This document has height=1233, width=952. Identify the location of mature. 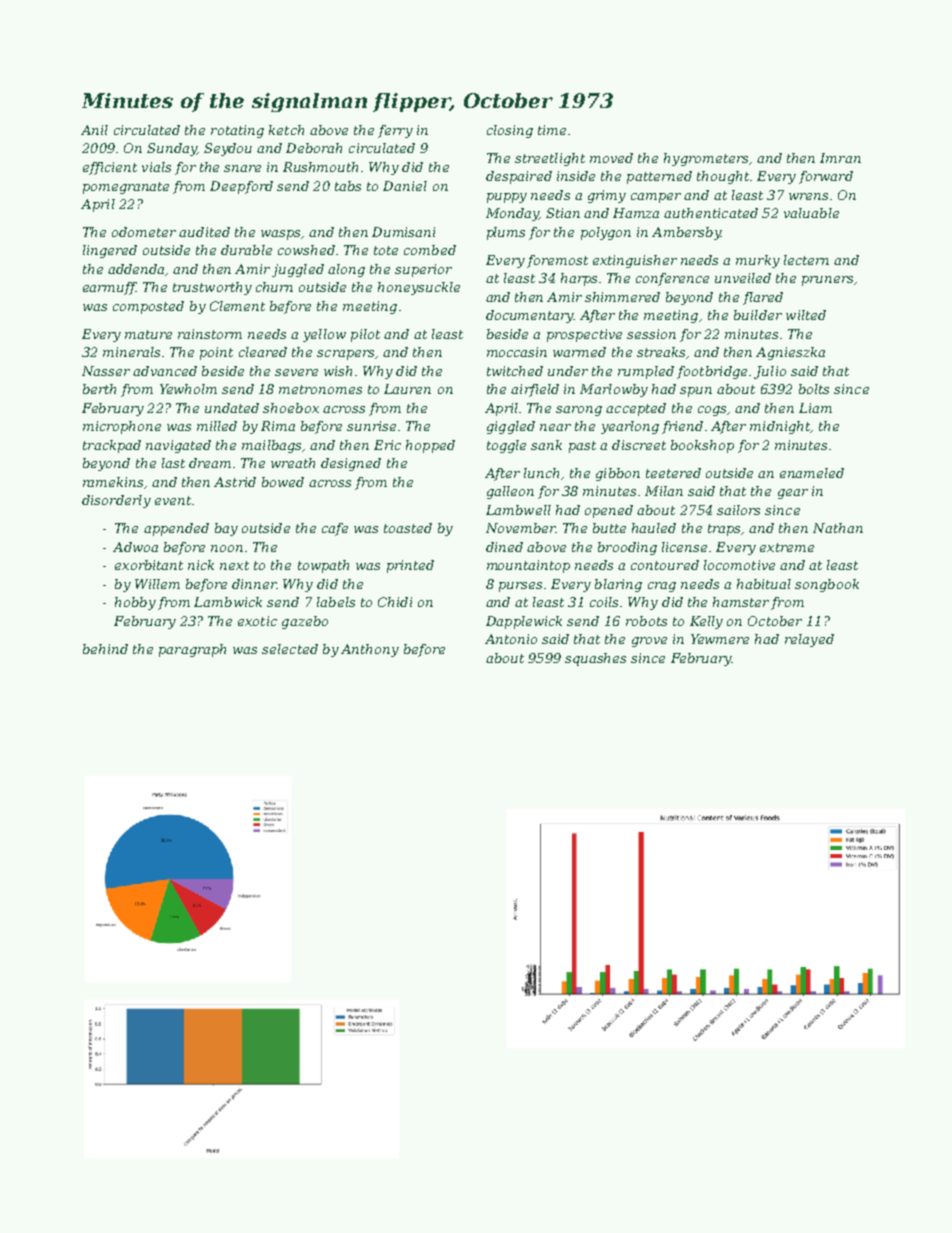
(148, 334).
